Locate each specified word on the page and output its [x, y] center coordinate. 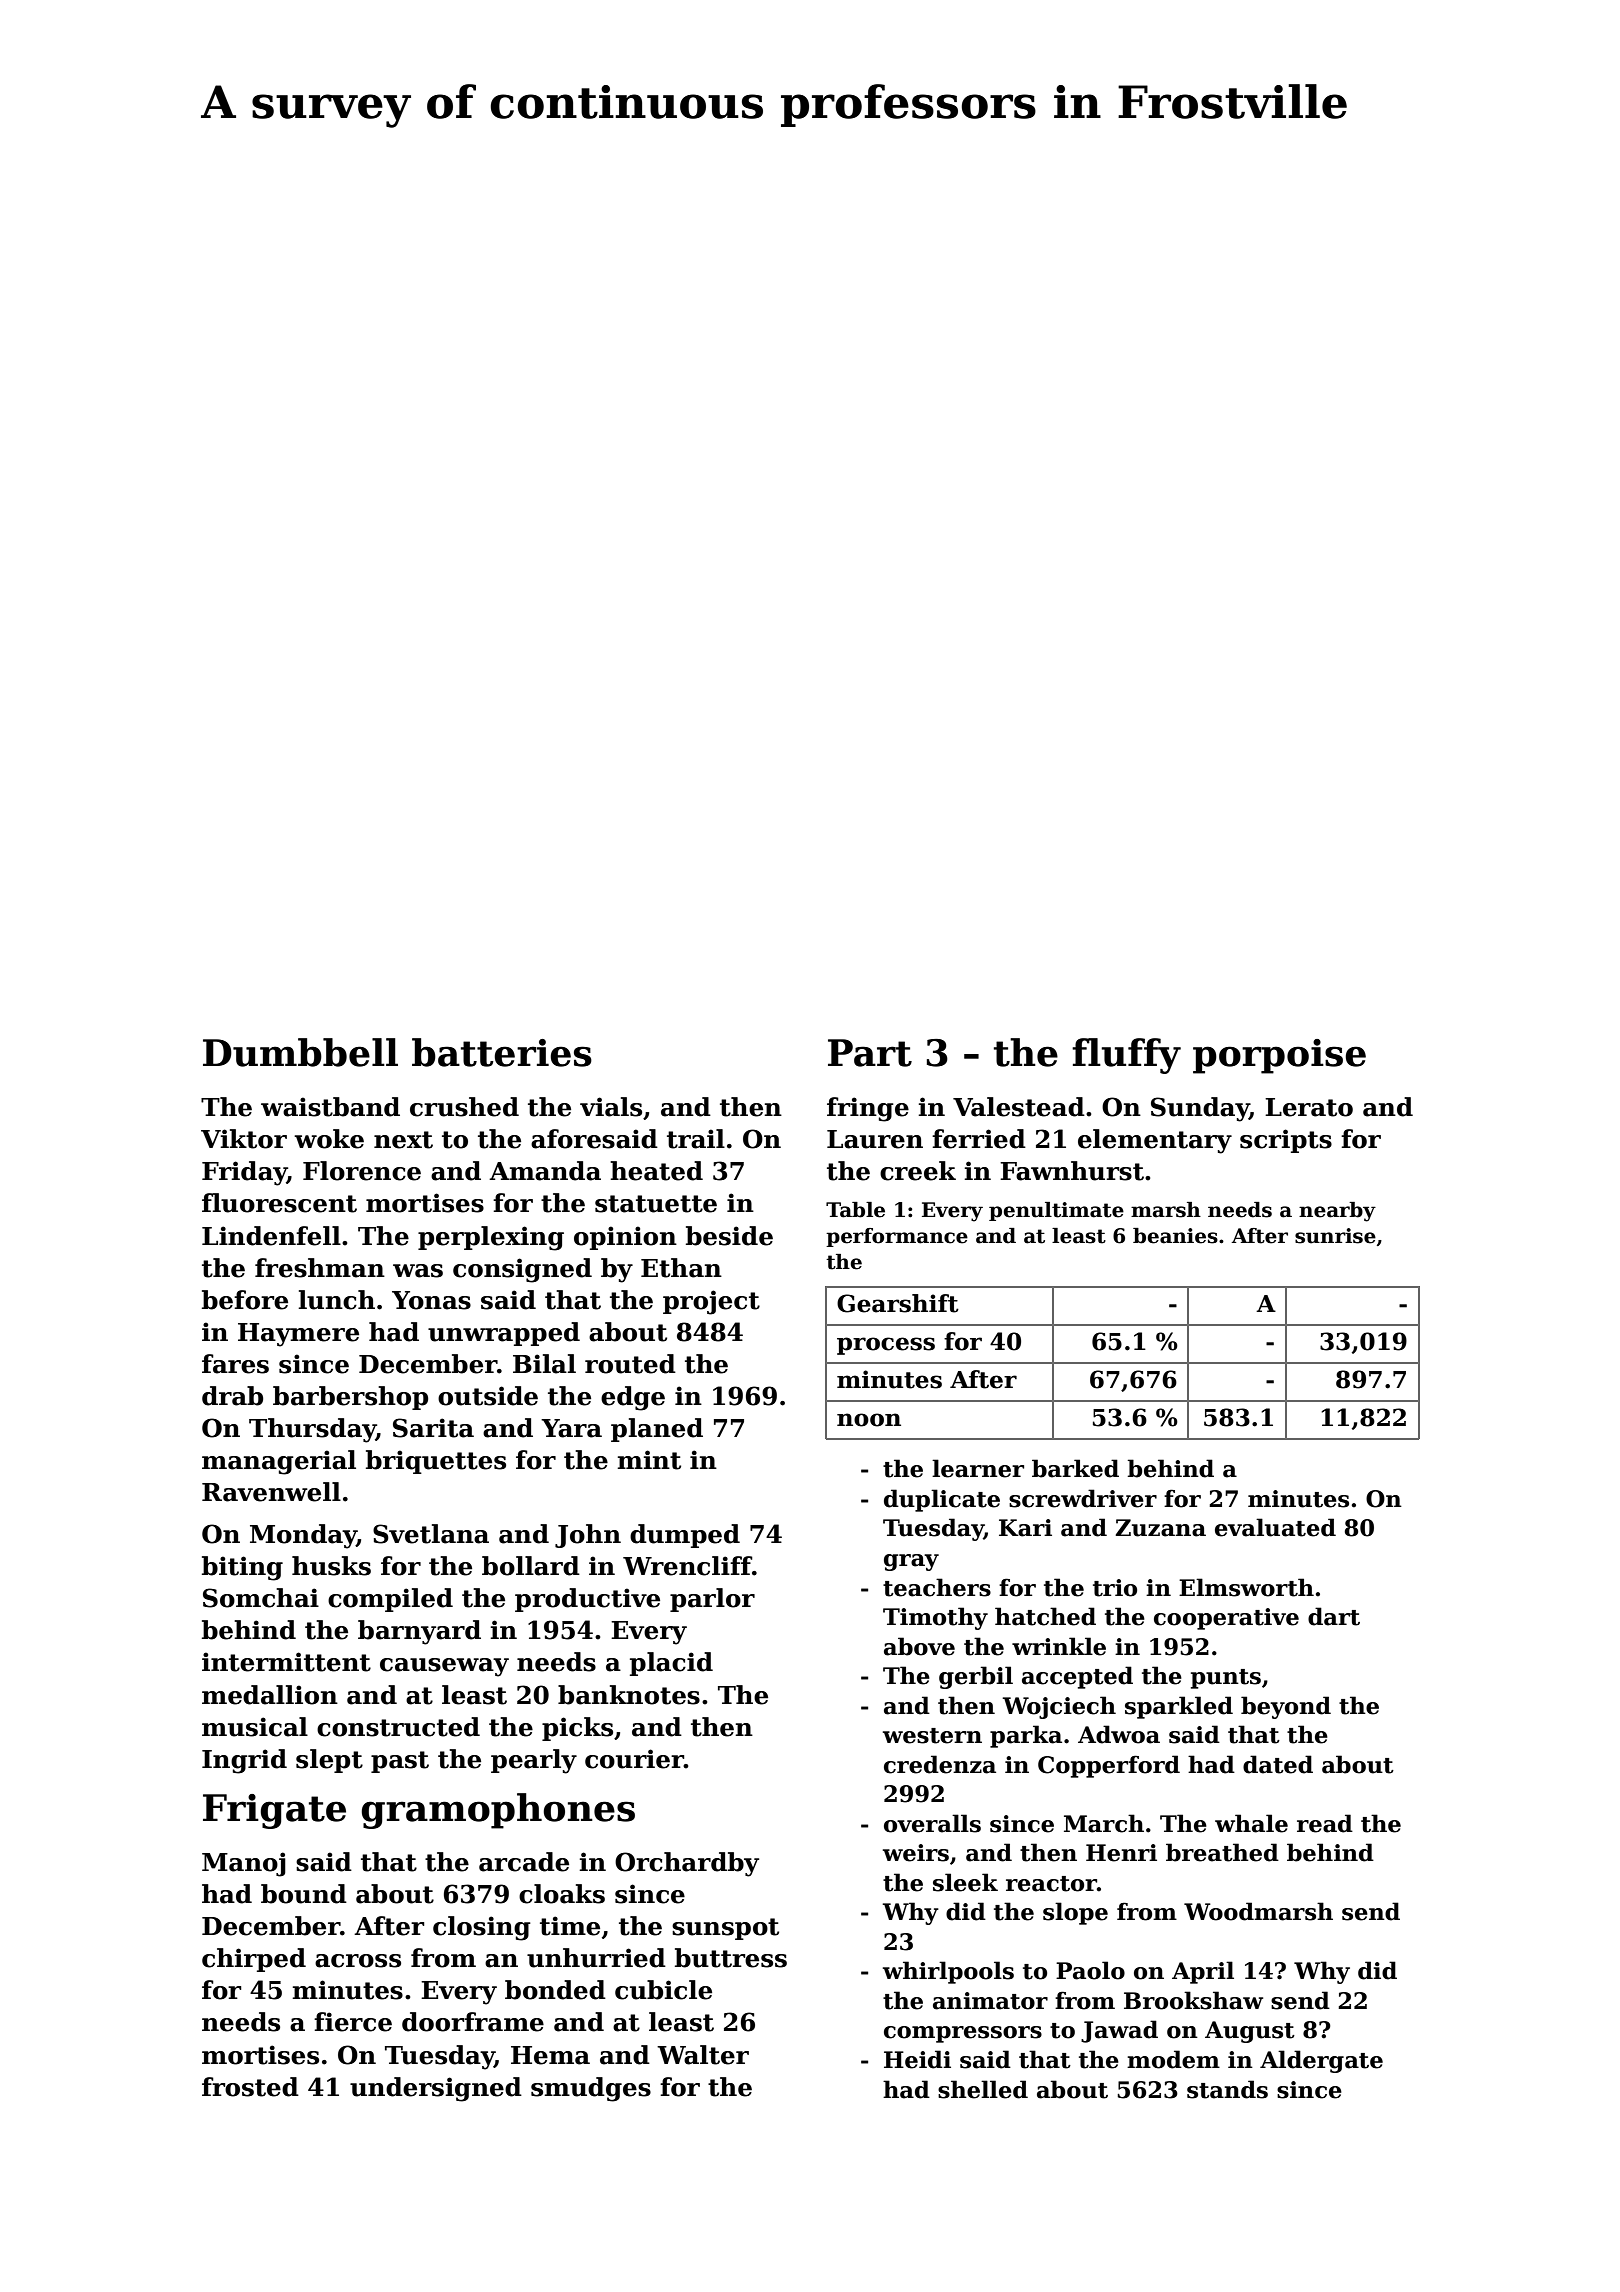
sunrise [1335, 1236]
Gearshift [898, 1303]
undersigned [436, 2089]
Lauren [875, 1139]
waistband [330, 1107]
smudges [591, 2089]
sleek [965, 1882]
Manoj [244, 1864]
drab [232, 1396]
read [1325, 1823]
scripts [1286, 1141]
